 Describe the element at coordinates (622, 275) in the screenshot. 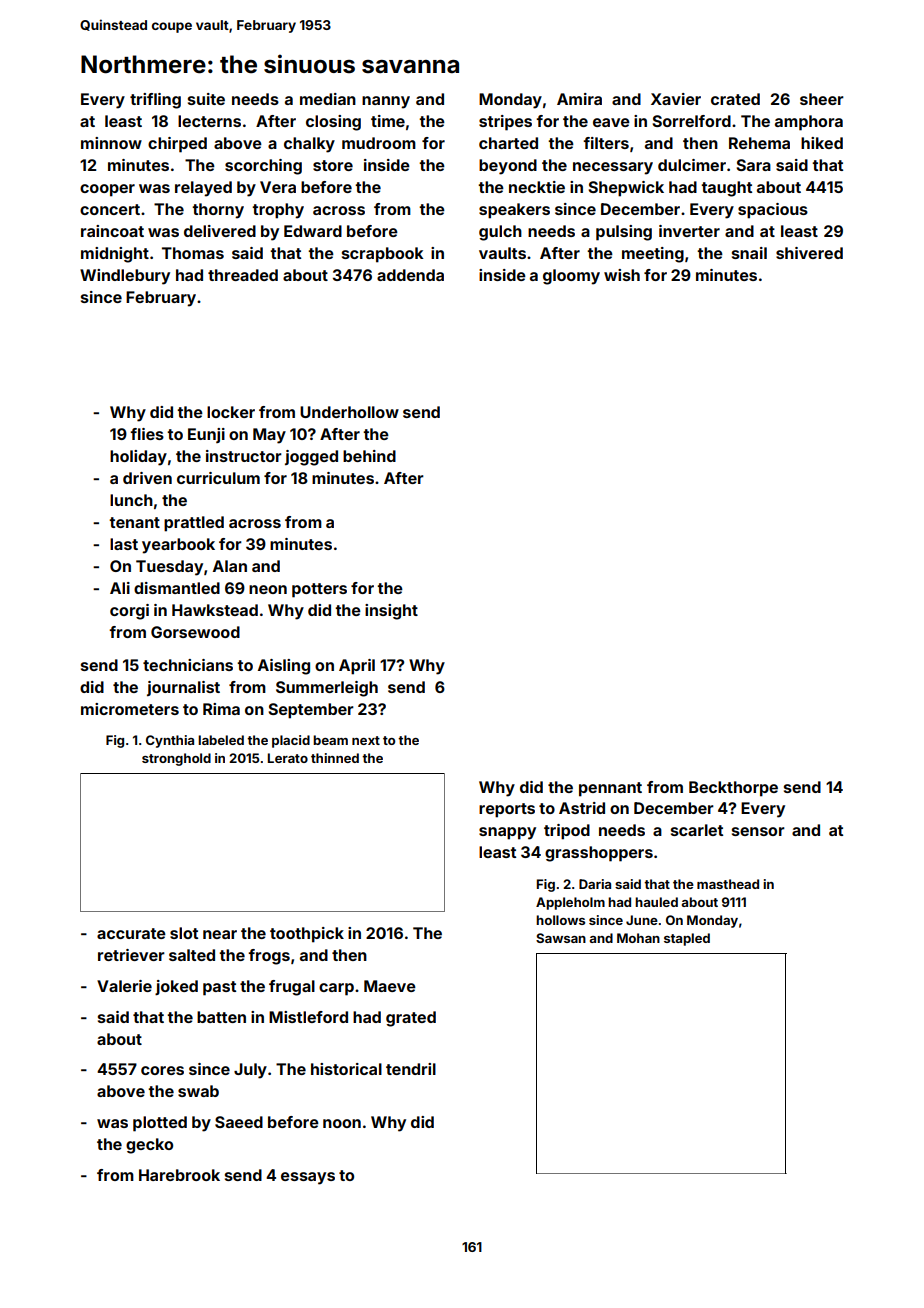

I see `wish` at that location.
